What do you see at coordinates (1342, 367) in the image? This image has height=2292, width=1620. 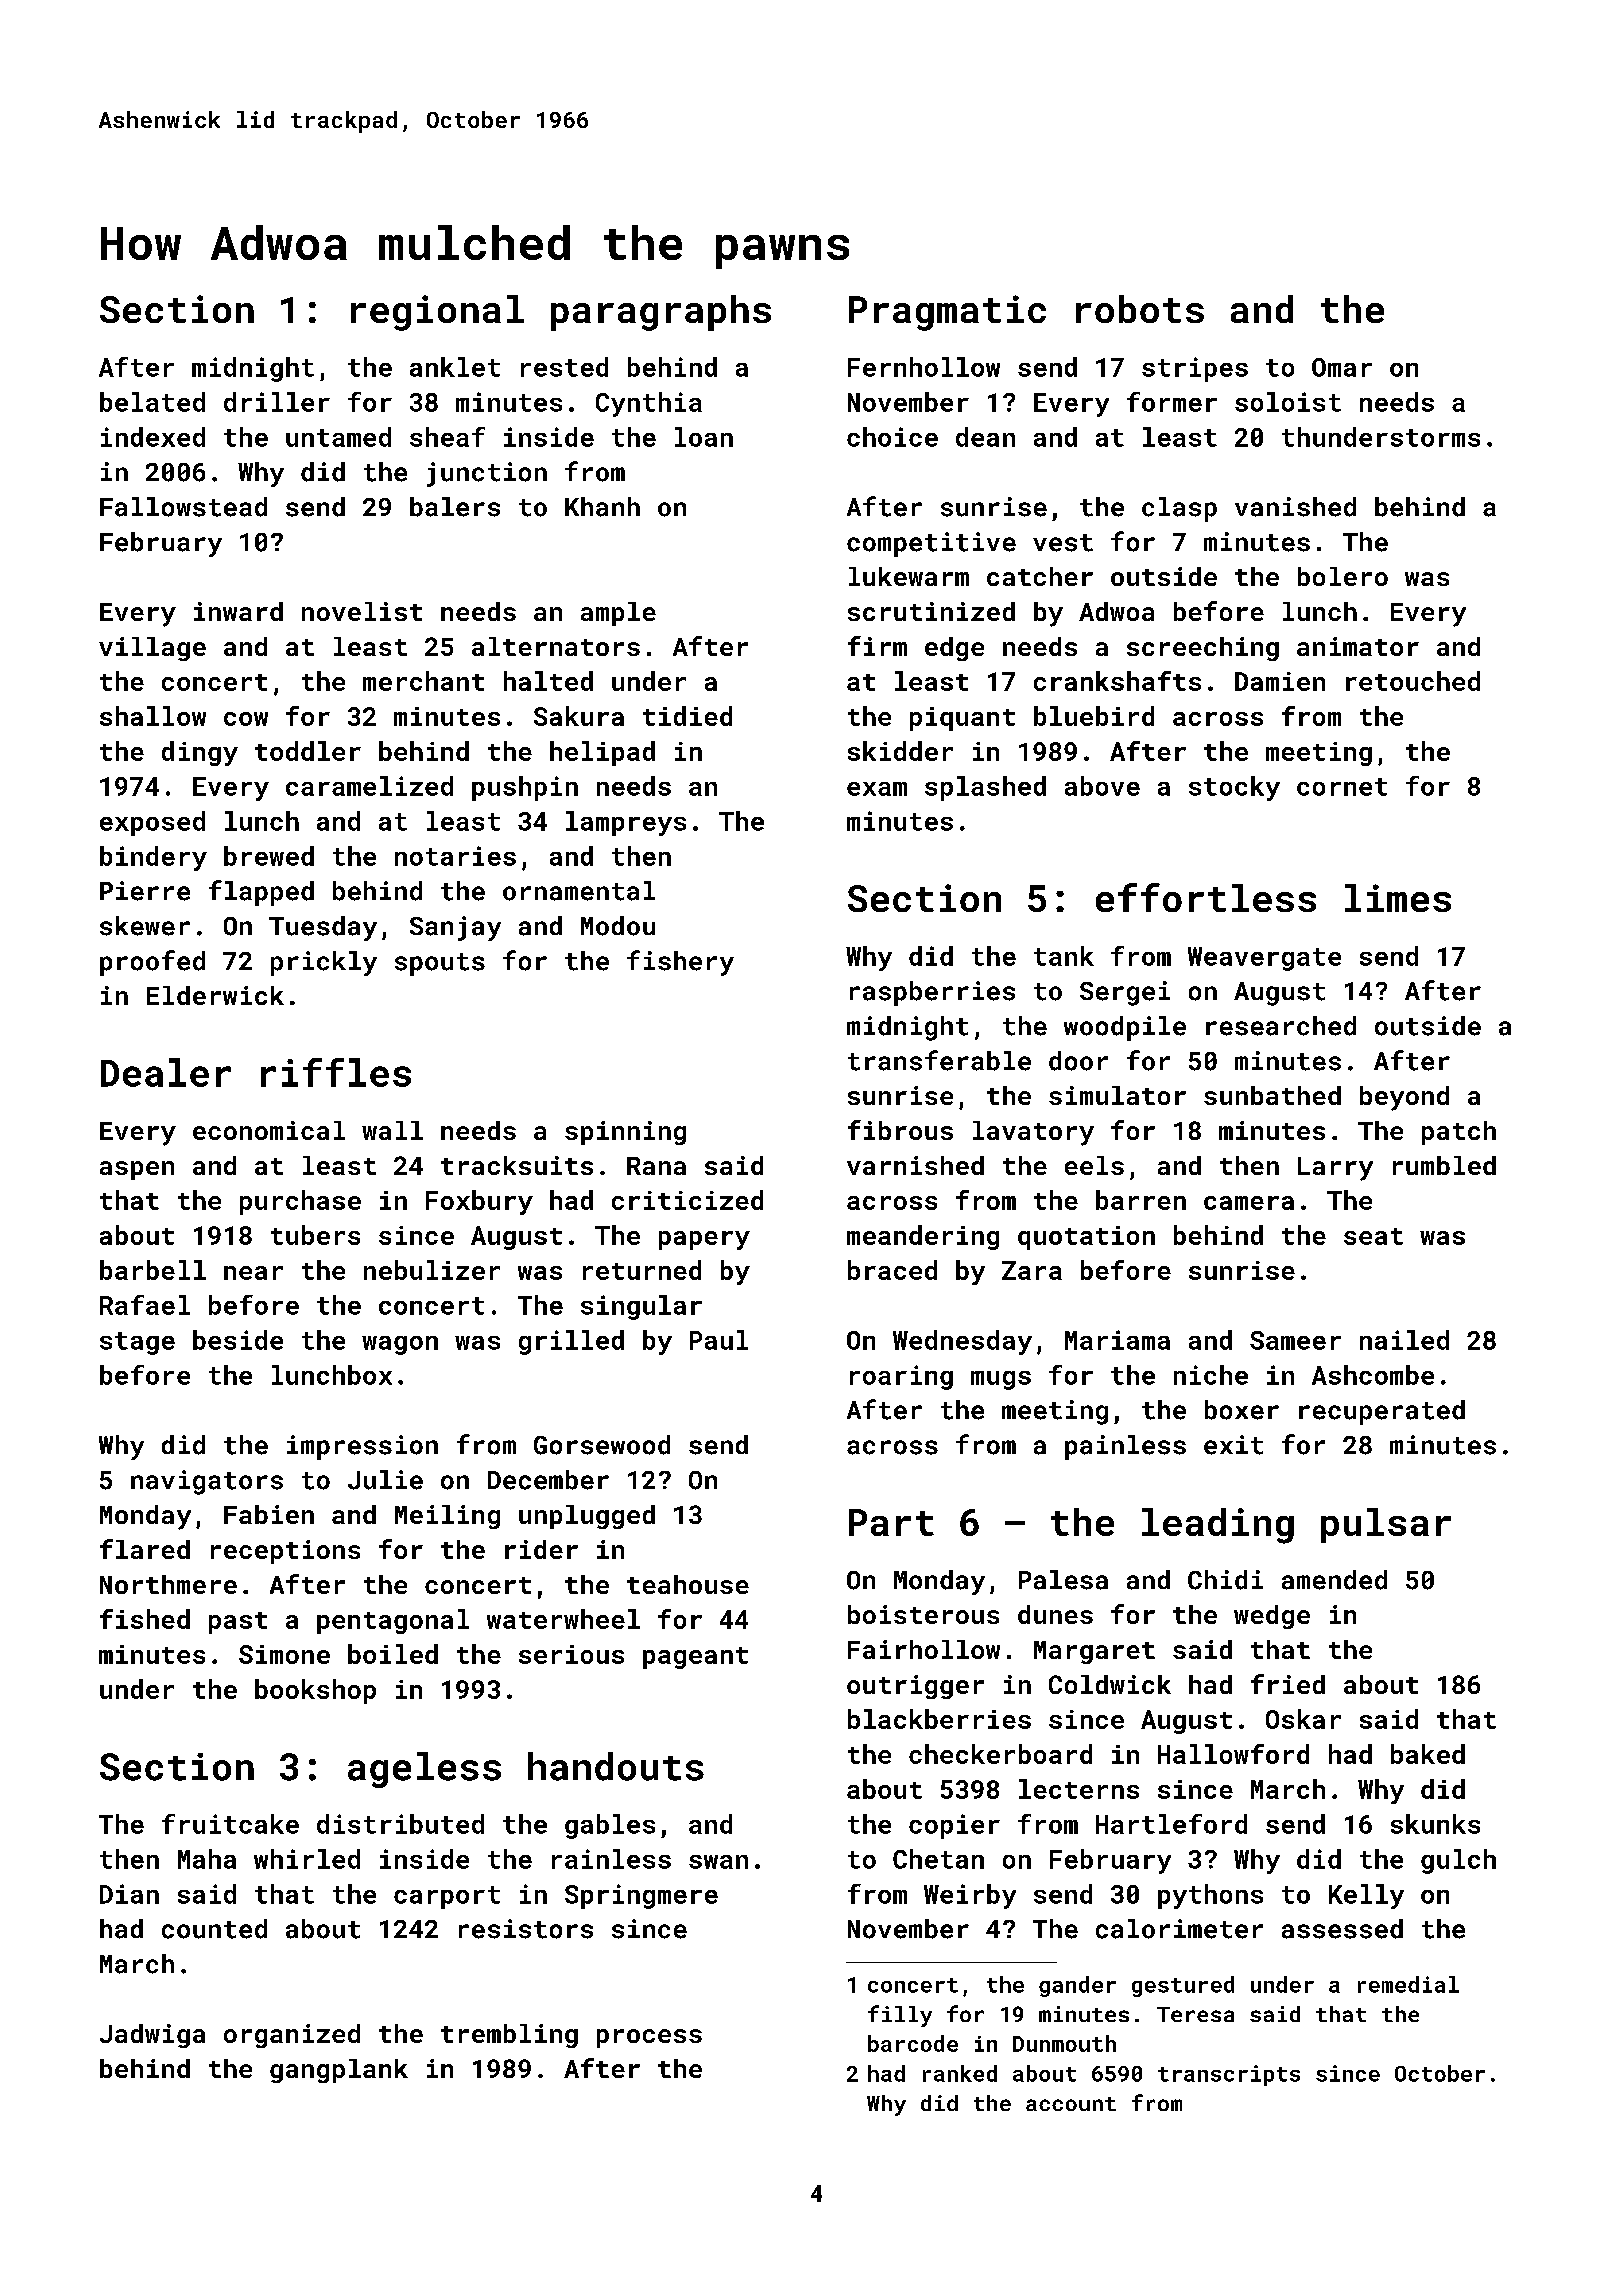 I see `Omar` at bounding box center [1342, 367].
